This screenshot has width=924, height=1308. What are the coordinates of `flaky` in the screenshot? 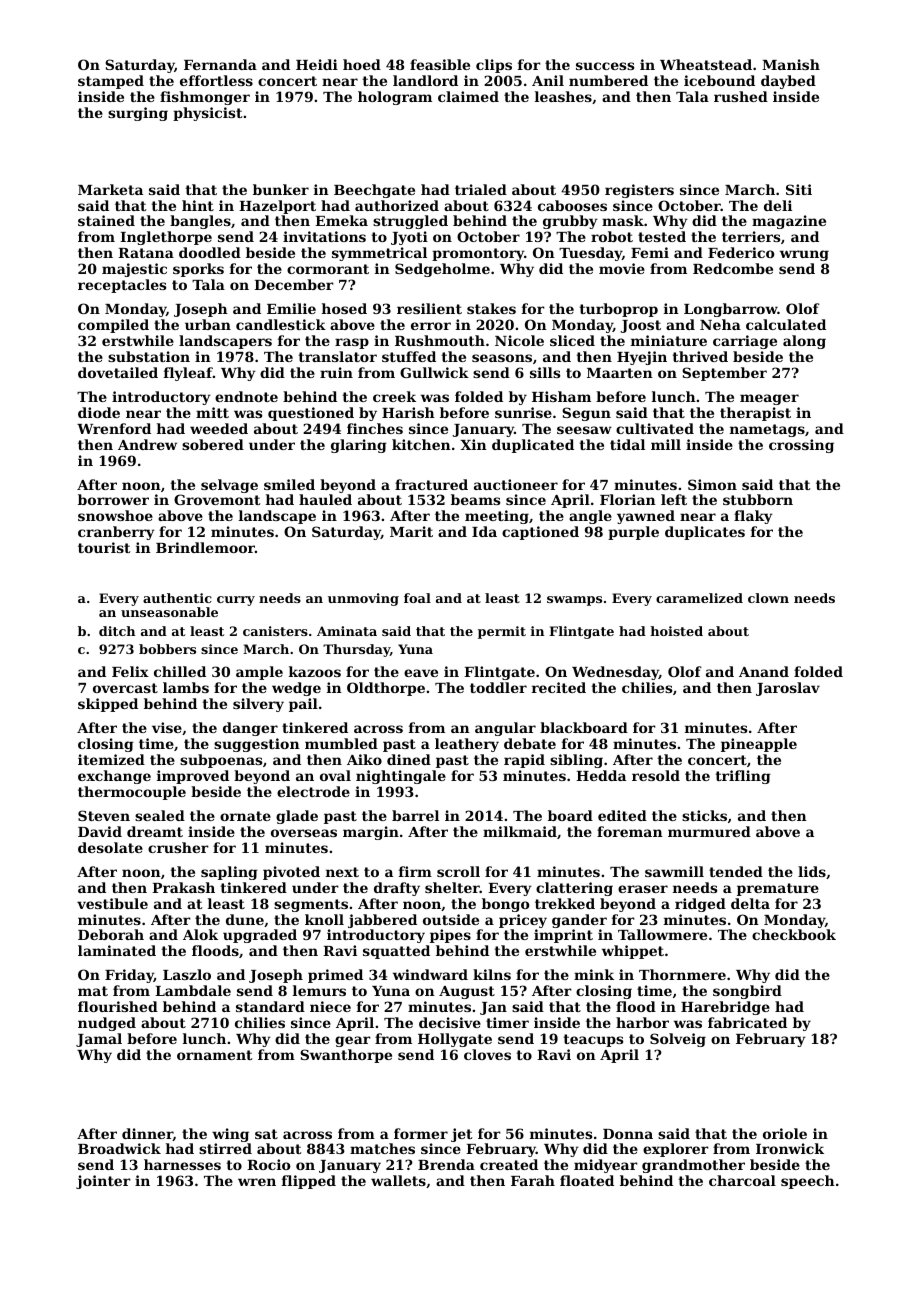 It's located at (753, 517).
